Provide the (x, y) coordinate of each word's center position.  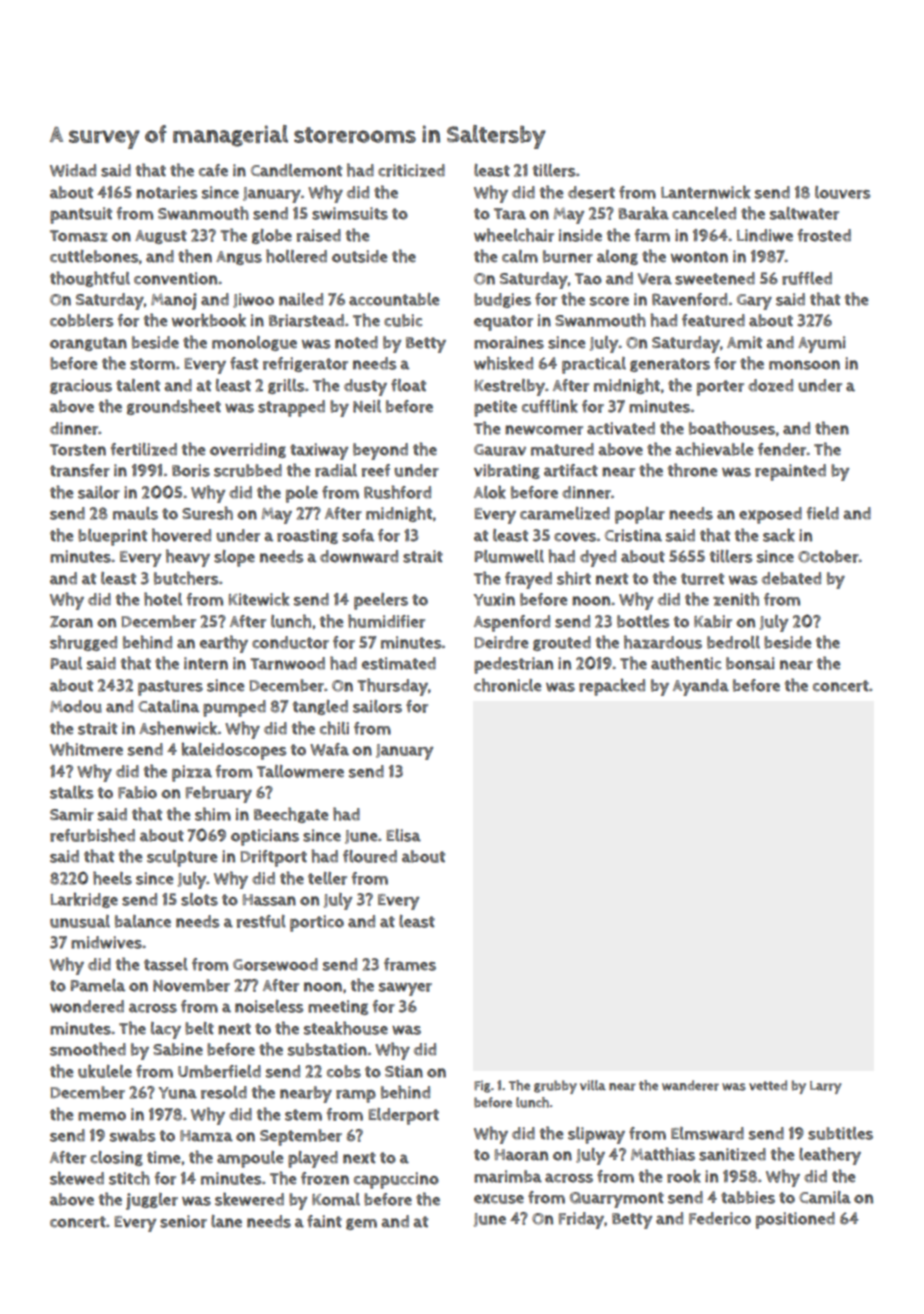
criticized (411, 170)
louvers (842, 192)
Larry (826, 1087)
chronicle (508, 685)
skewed (77, 1178)
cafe (213, 170)
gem (361, 1224)
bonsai (750, 663)
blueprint (112, 537)
